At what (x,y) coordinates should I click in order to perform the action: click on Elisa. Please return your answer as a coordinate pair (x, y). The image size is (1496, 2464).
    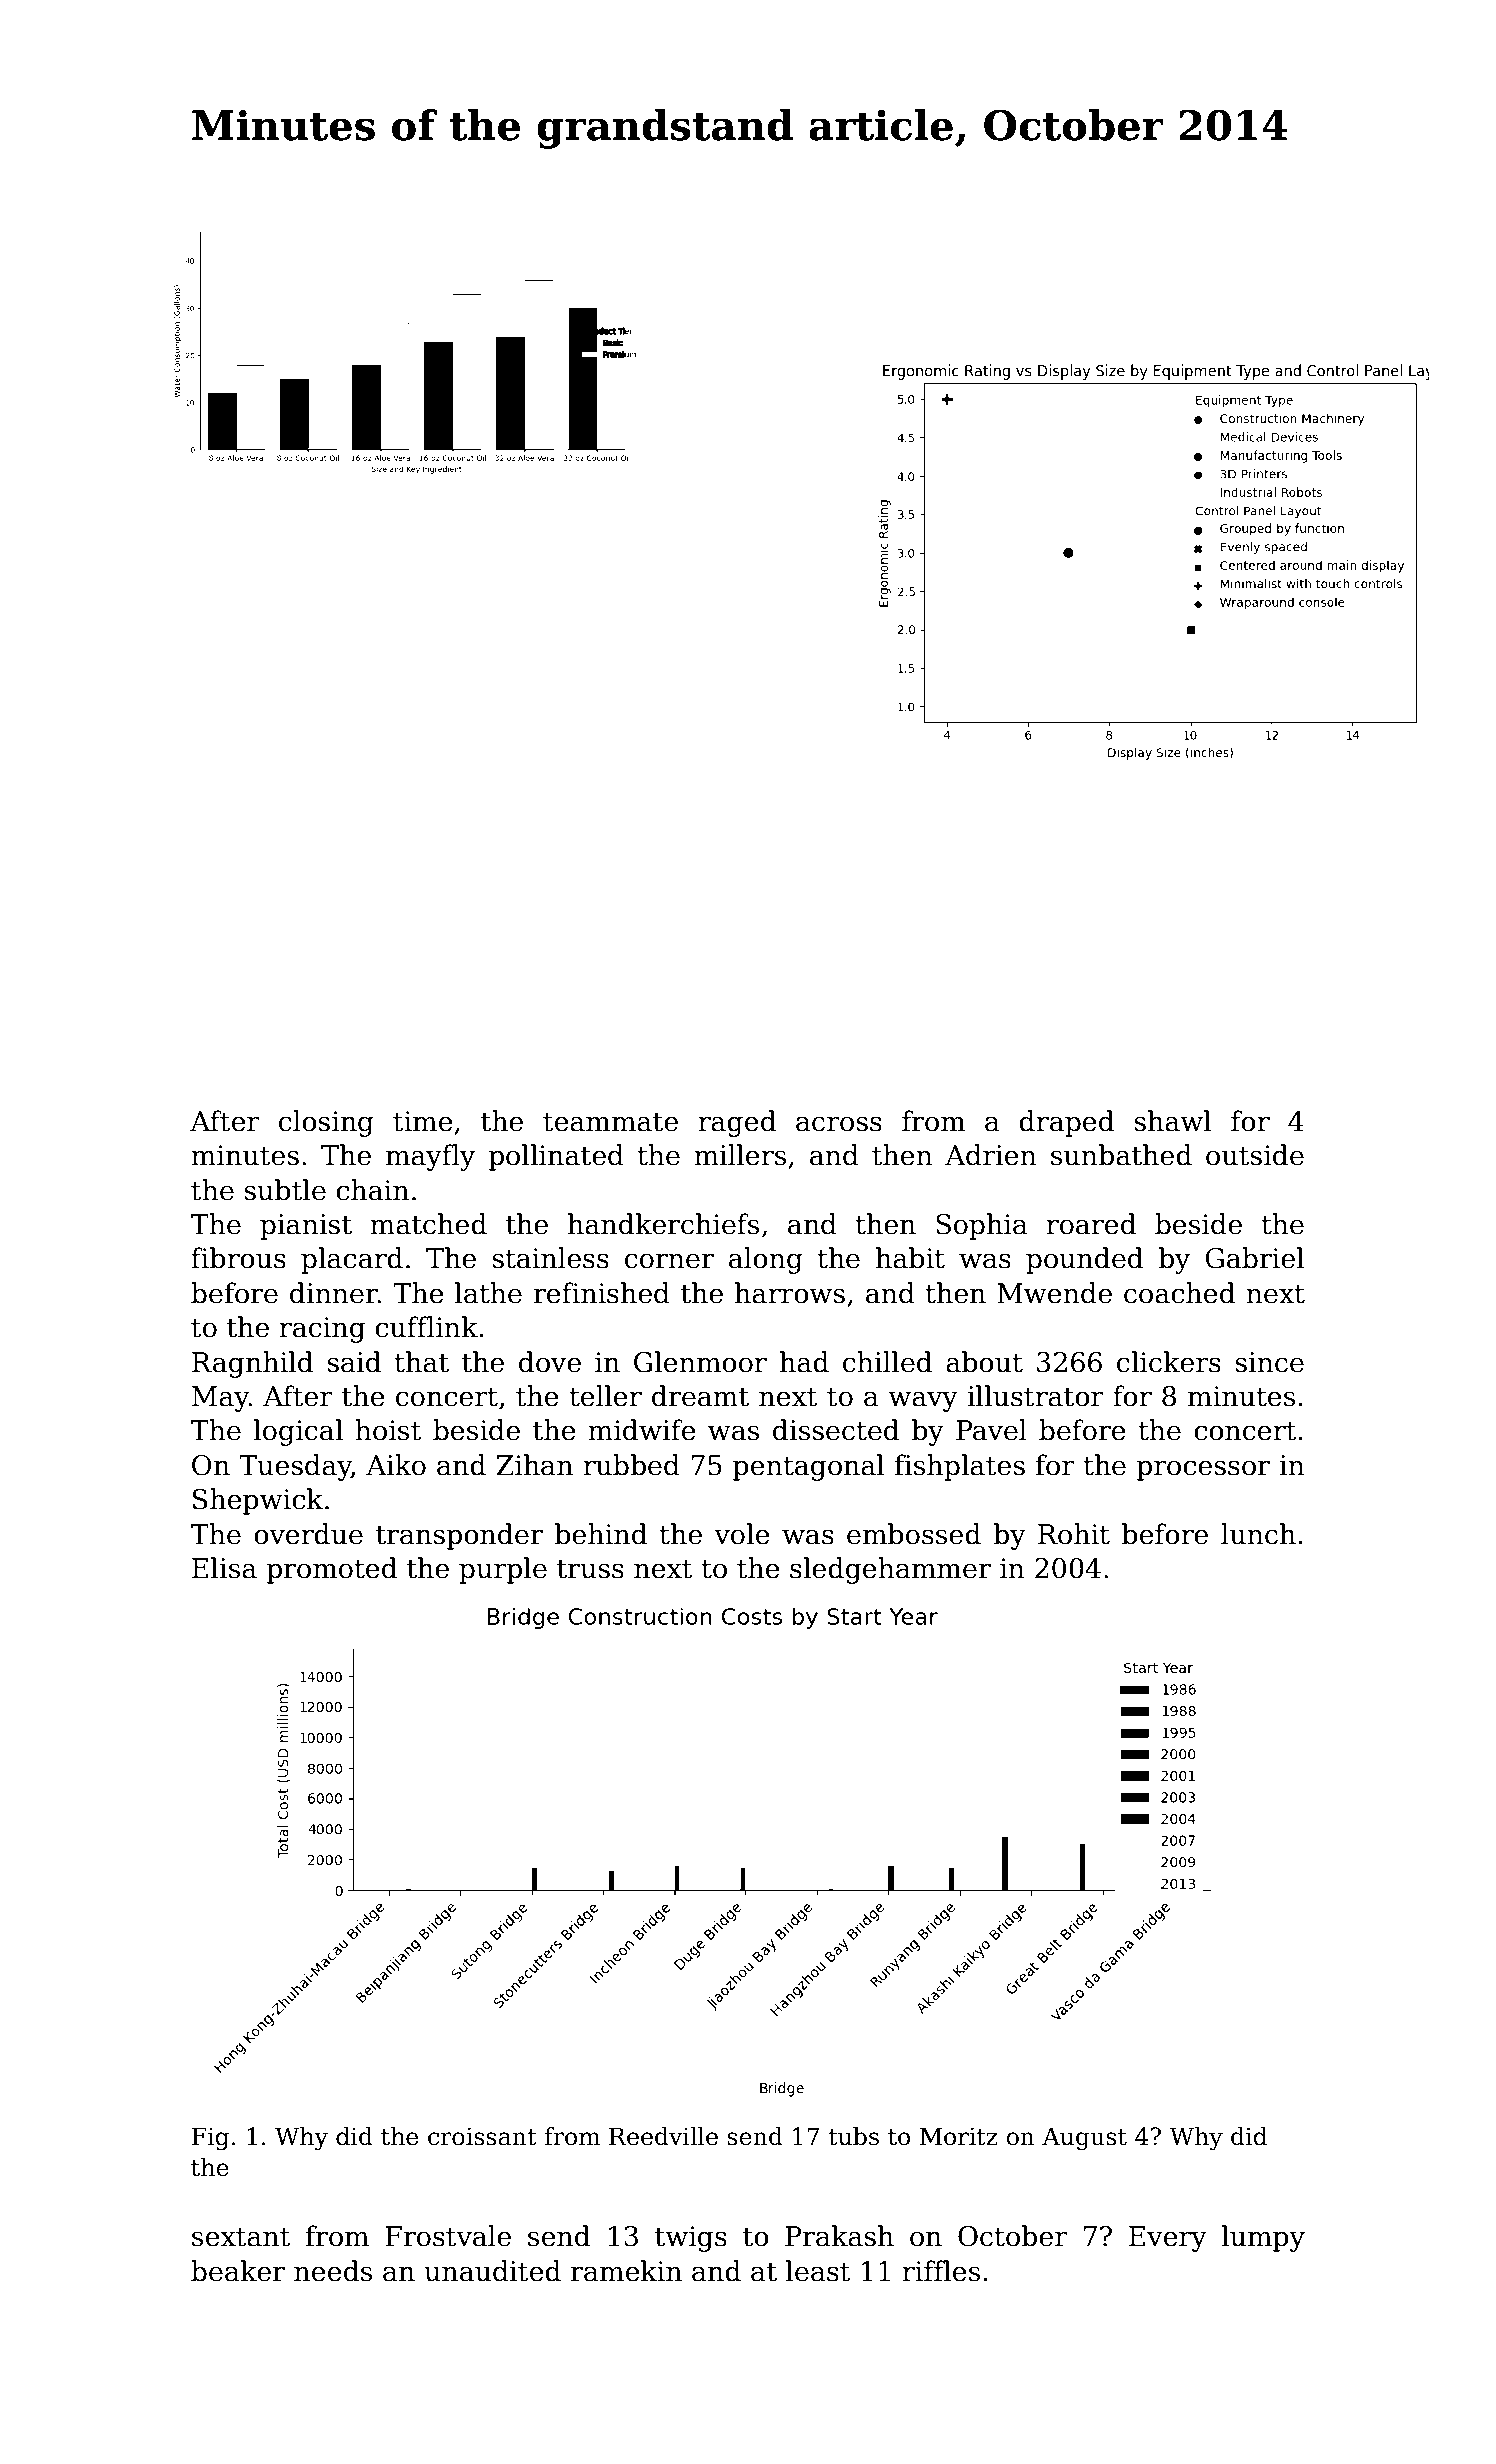
    Looking at the image, I should click on (224, 1568).
